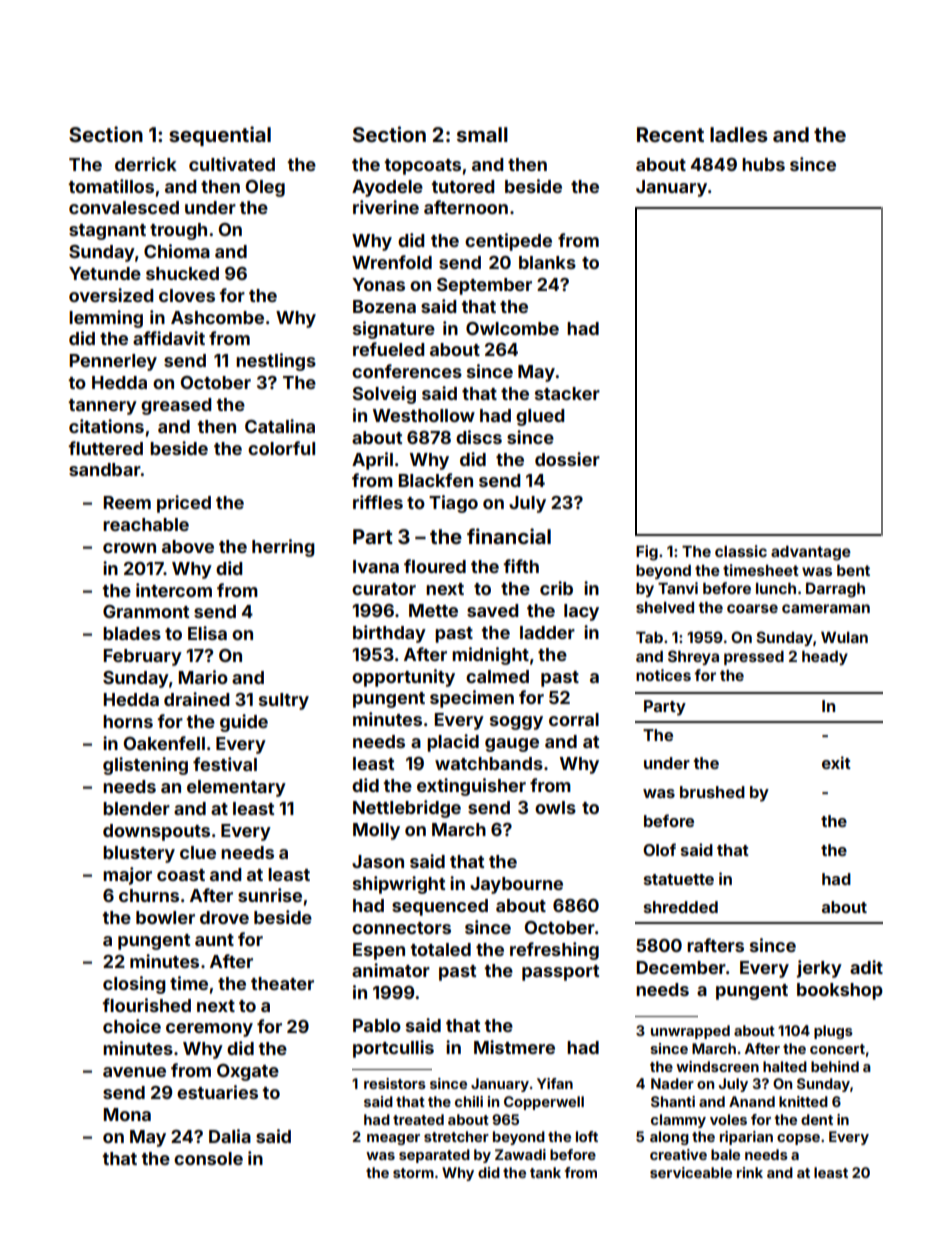 The image size is (952, 1233). I want to click on Fig, so click(647, 553).
